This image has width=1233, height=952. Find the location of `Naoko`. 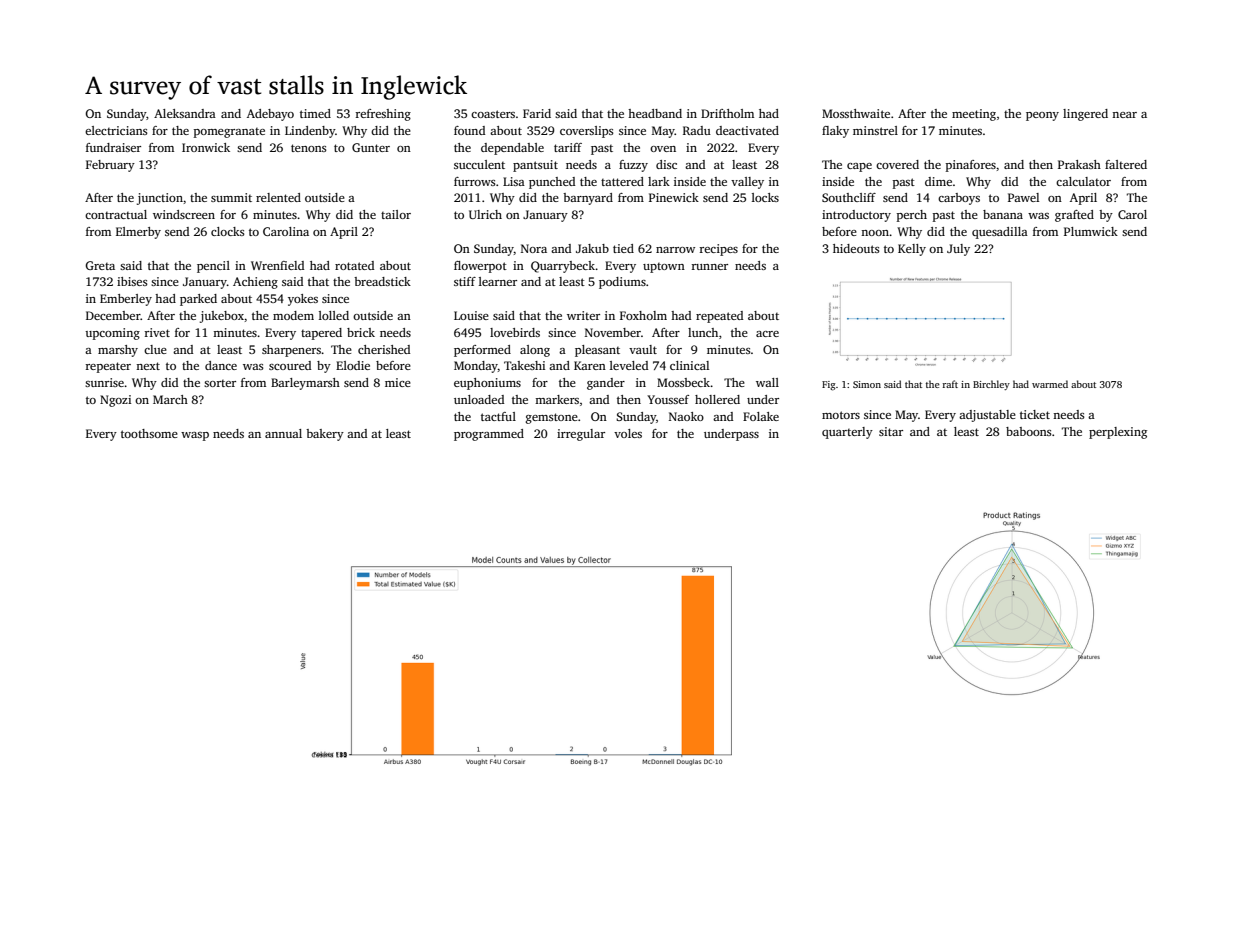

Naoko is located at coordinates (686, 416).
